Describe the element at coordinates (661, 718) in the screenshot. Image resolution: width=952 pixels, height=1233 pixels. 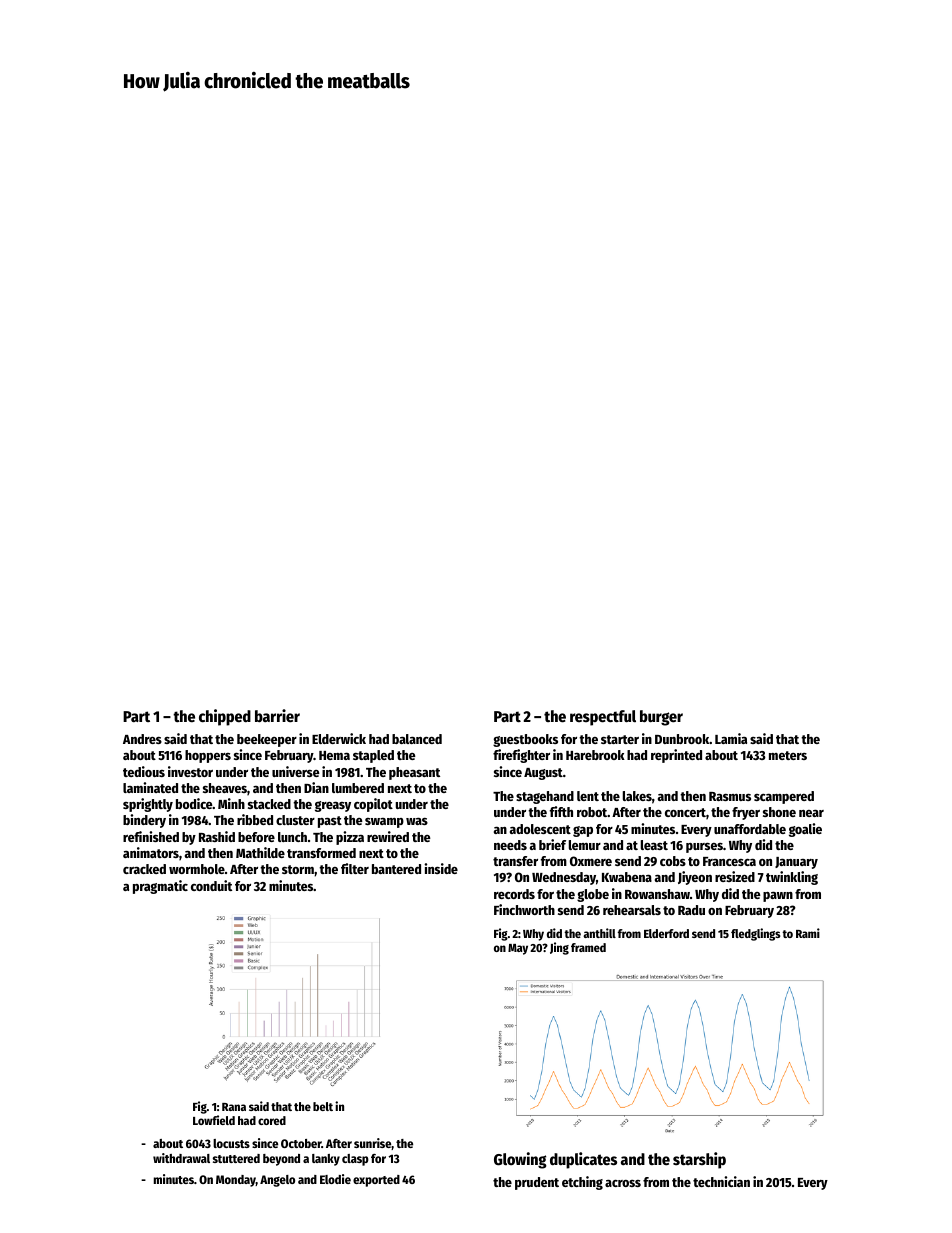
I see `burger` at that location.
